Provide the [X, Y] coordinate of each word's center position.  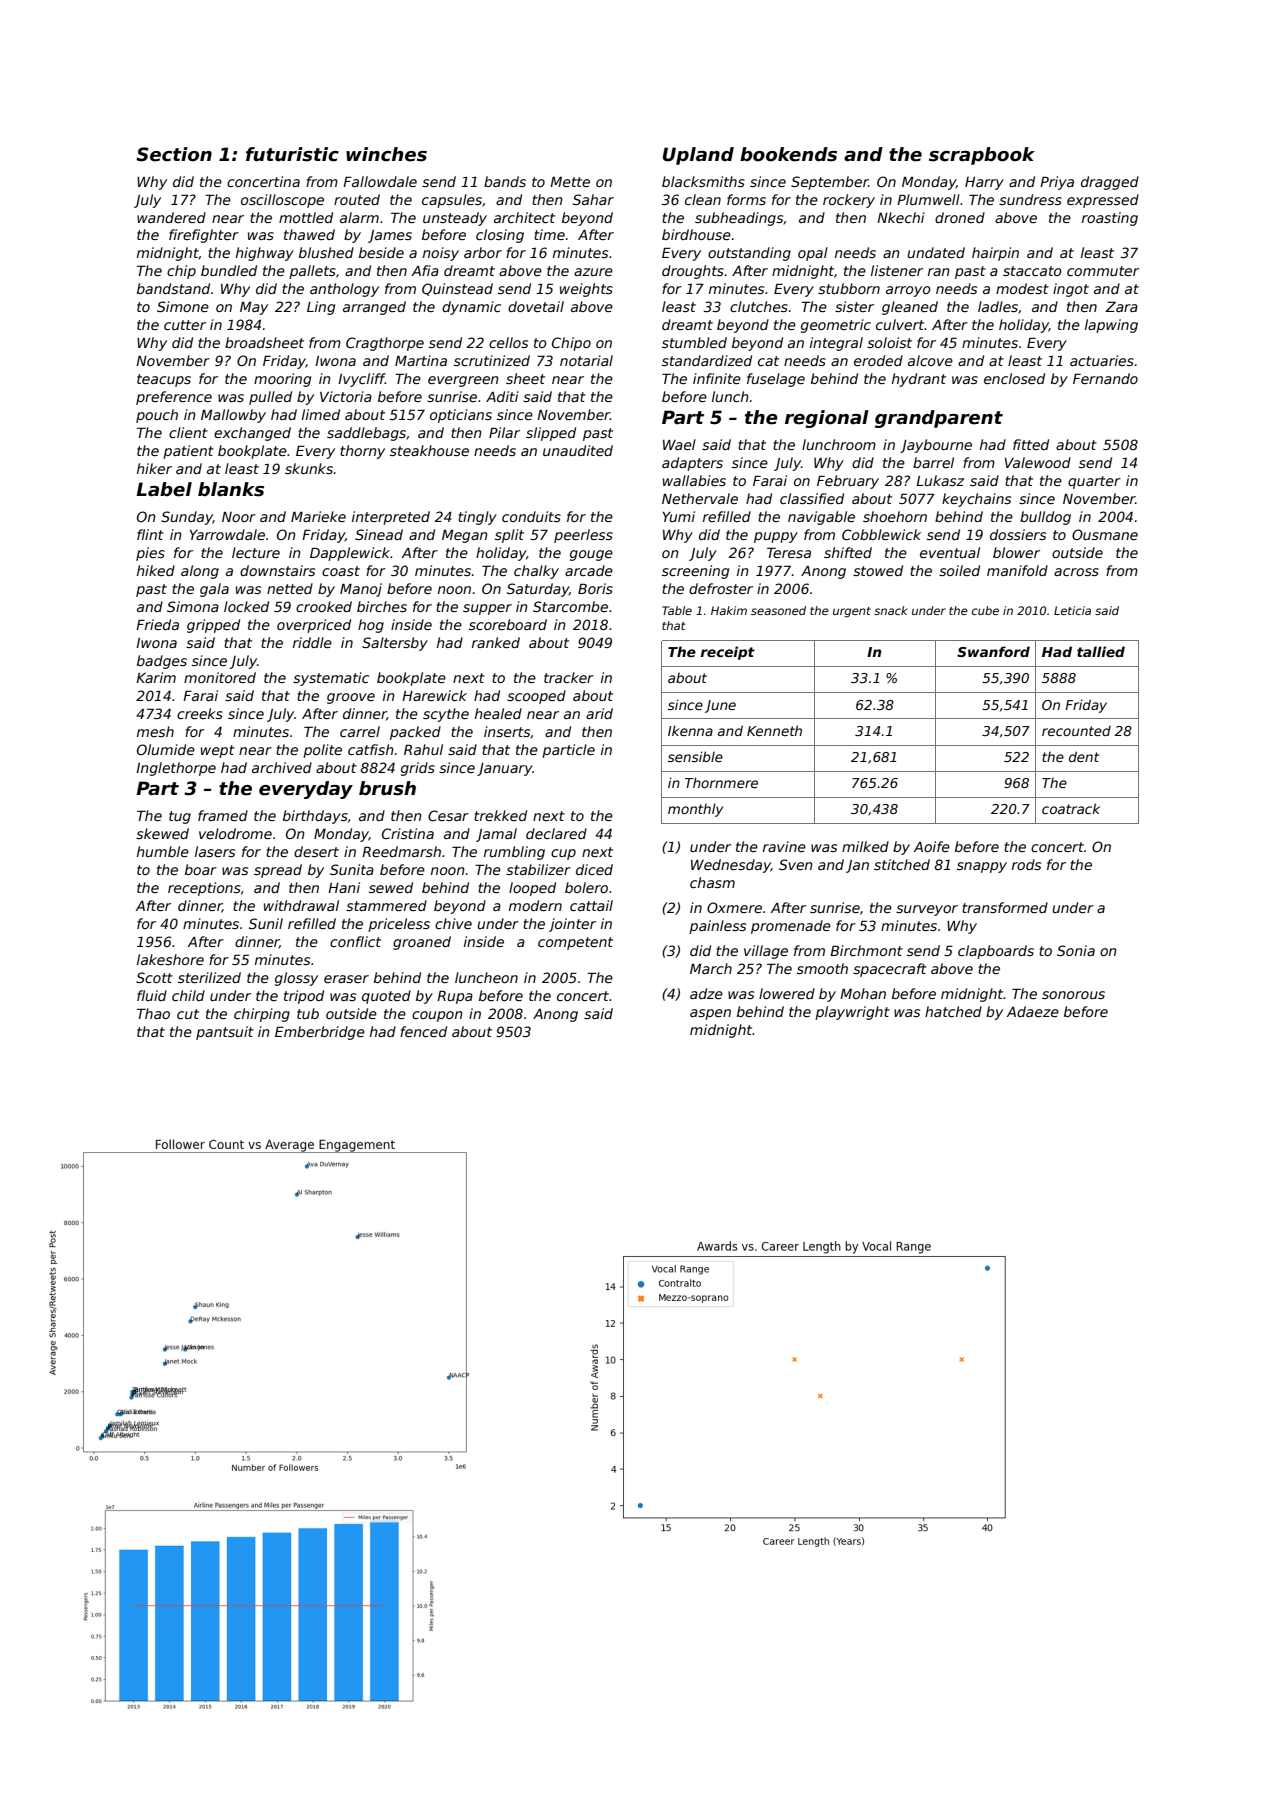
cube [985, 610]
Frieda [157, 624]
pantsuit [225, 1033]
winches [386, 154]
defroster [721, 588]
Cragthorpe [385, 344]
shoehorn [895, 516]
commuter [1103, 271]
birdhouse [696, 234]
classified [812, 498]
